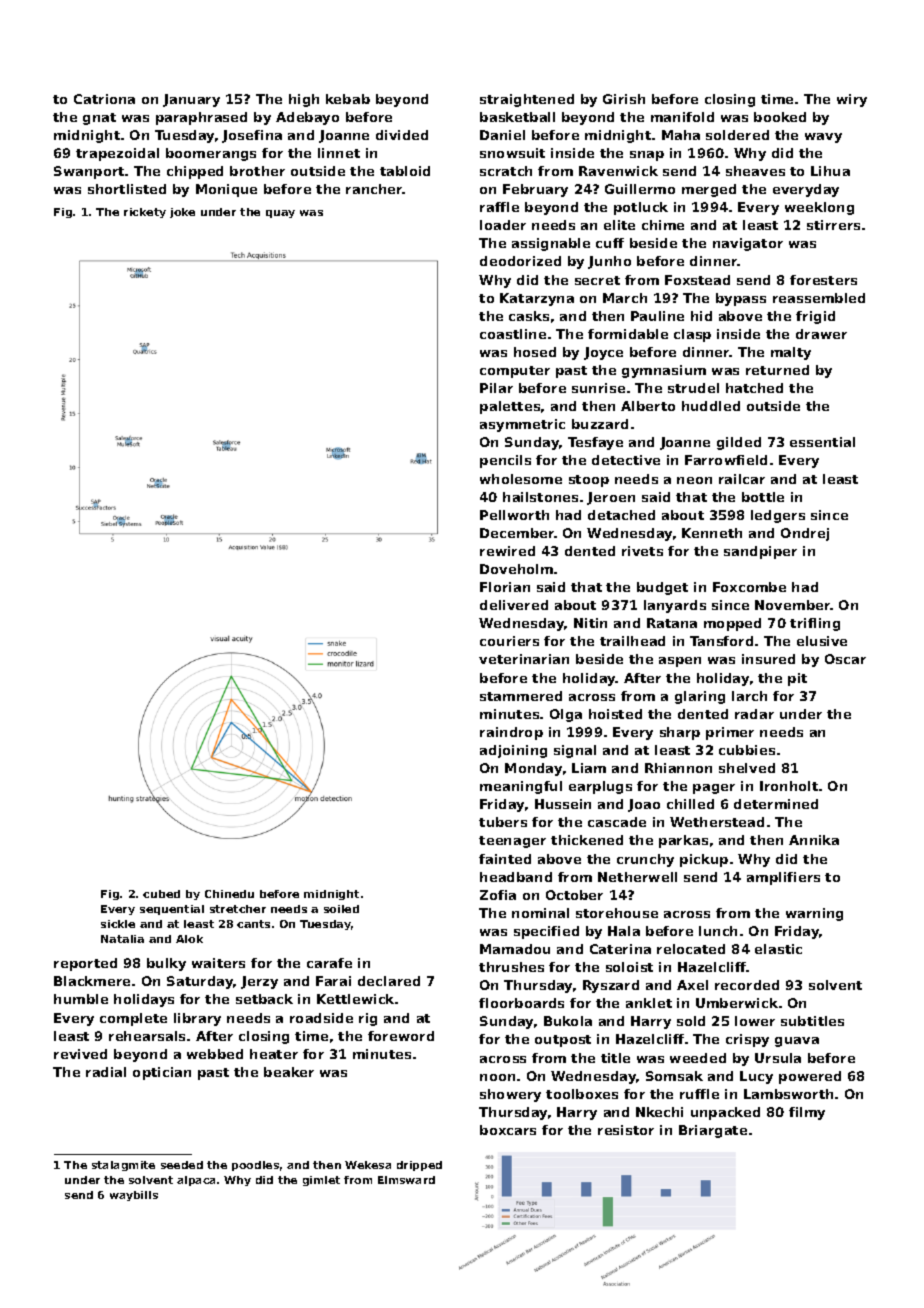  What do you see at coordinates (624, 99) in the page?
I see `Girish` at bounding box center [624, 99].
